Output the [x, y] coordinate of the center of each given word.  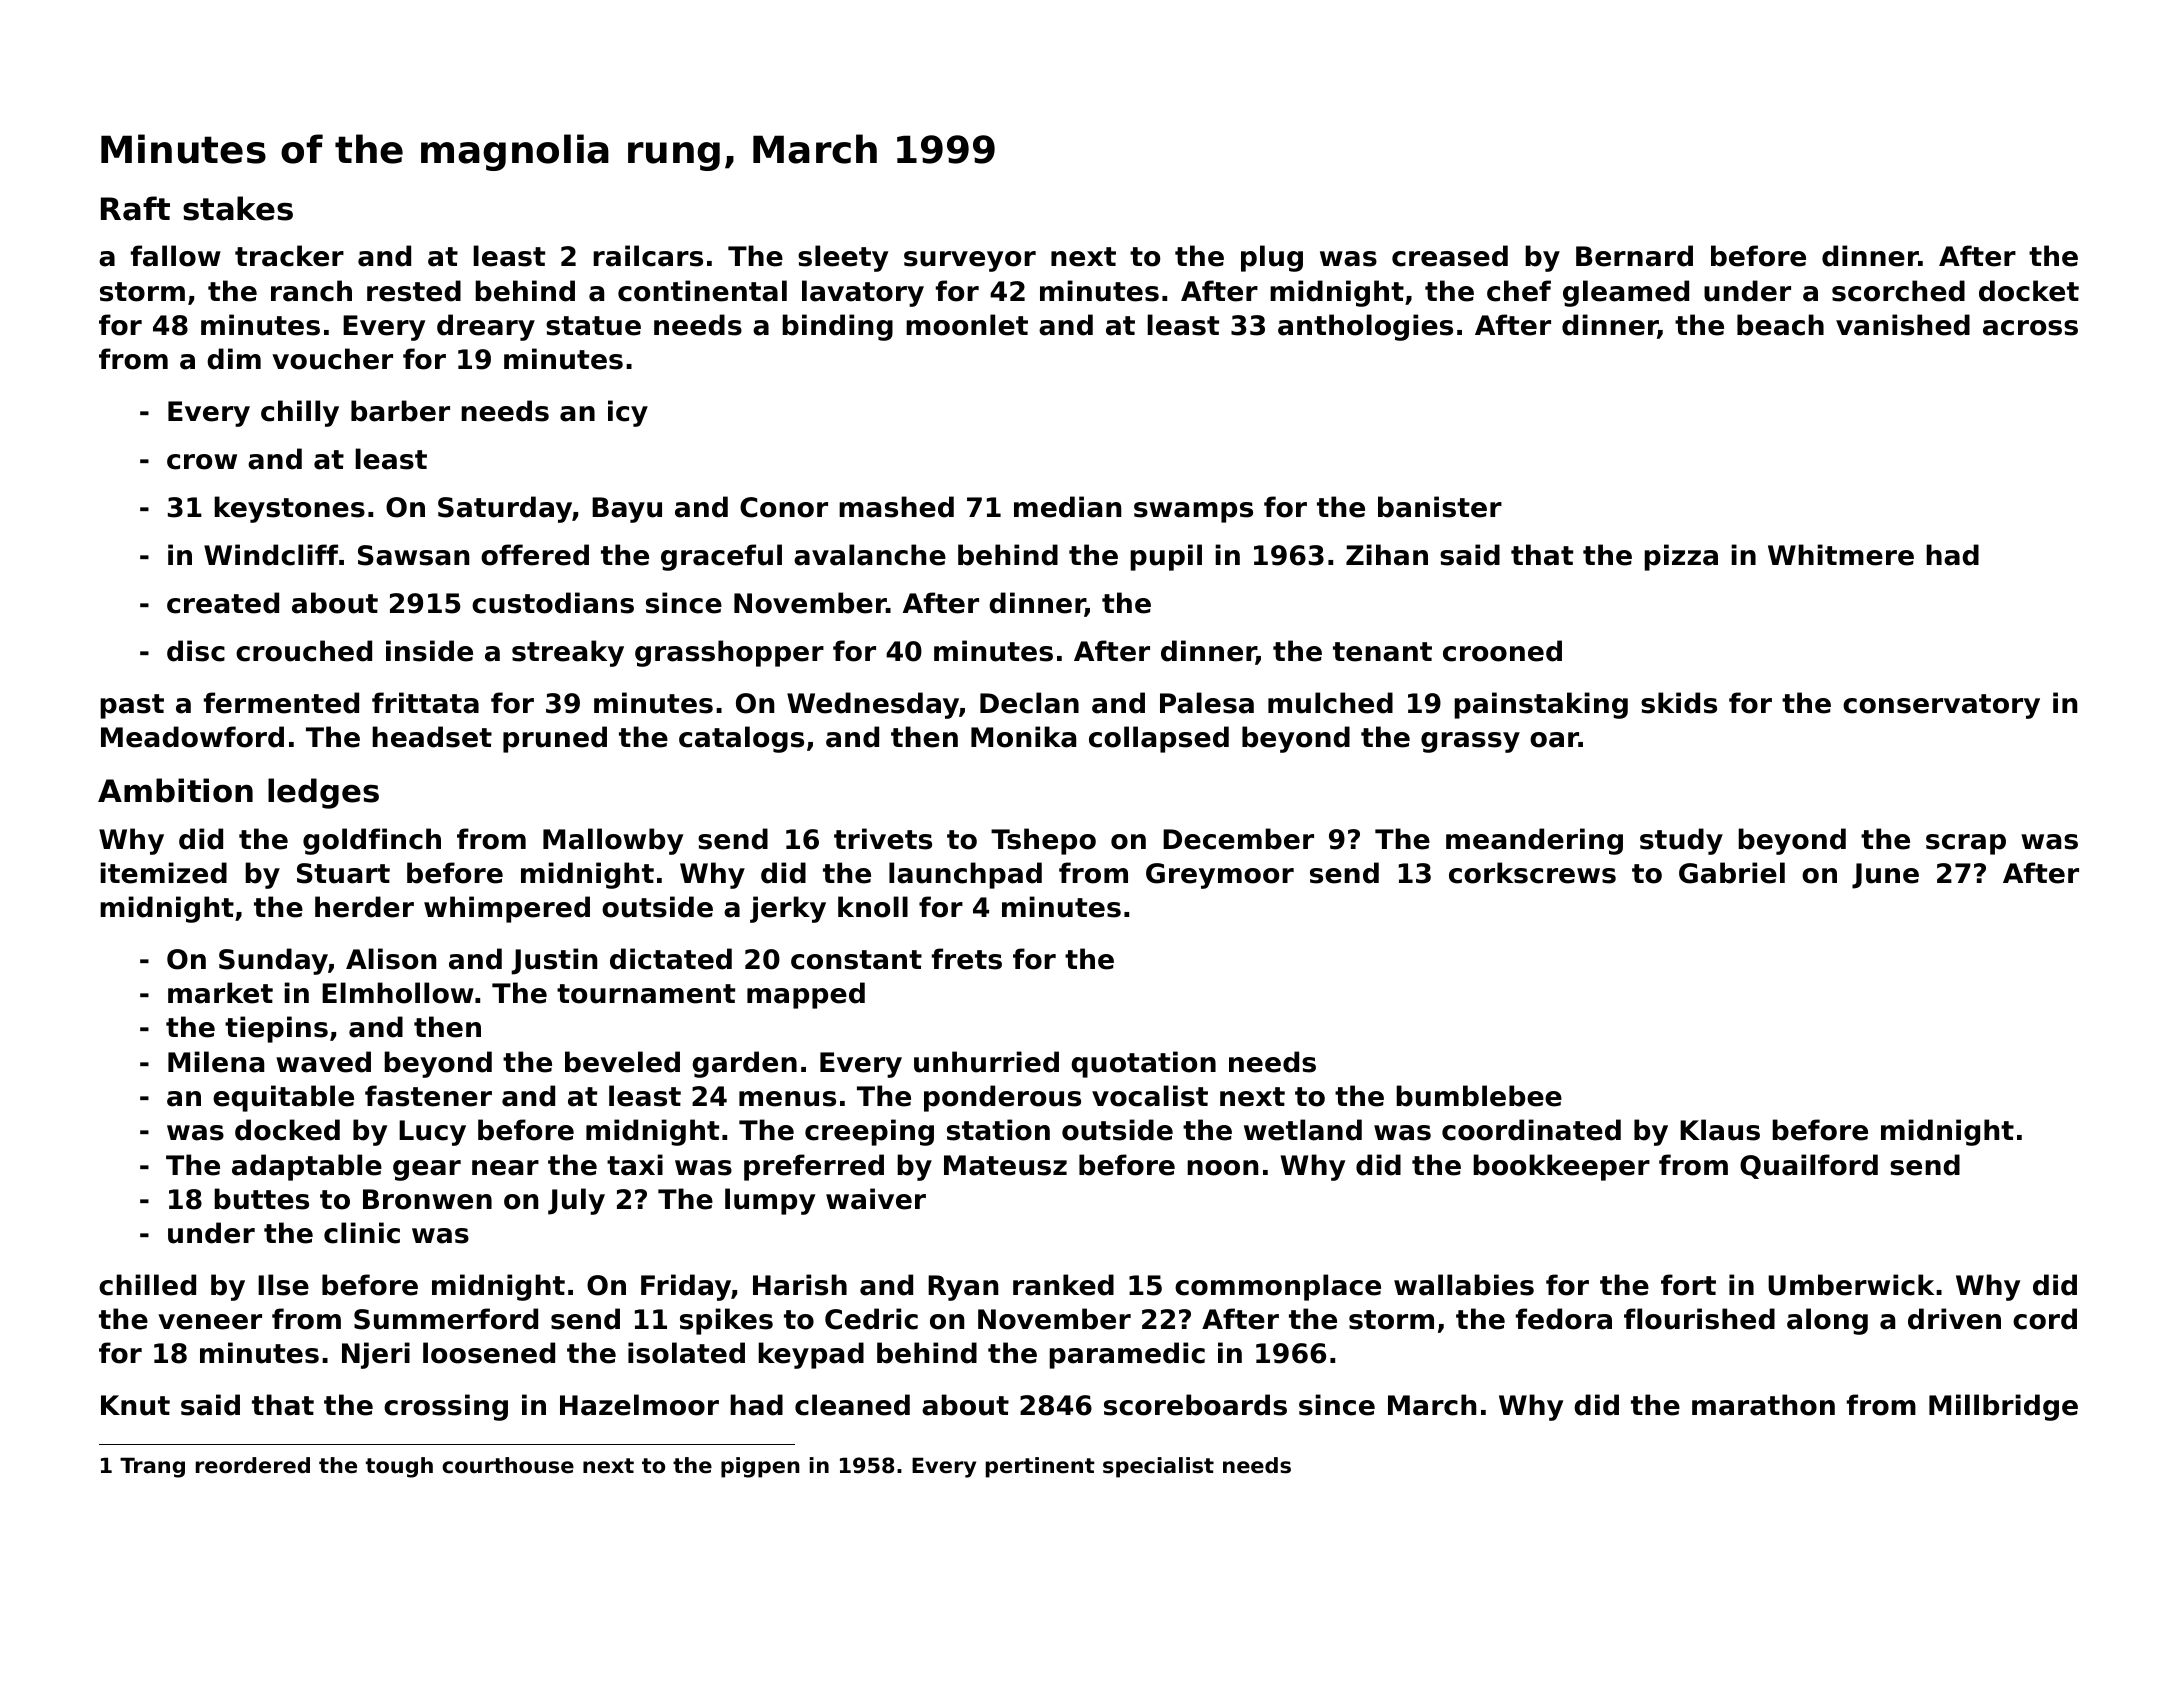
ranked [1063, 1285]
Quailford [1809, 1166]
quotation [1143, 1064]
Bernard [1634, 256]
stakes [238, 208]
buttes [261, 1199]
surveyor [970, 261]
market [220, 993]
